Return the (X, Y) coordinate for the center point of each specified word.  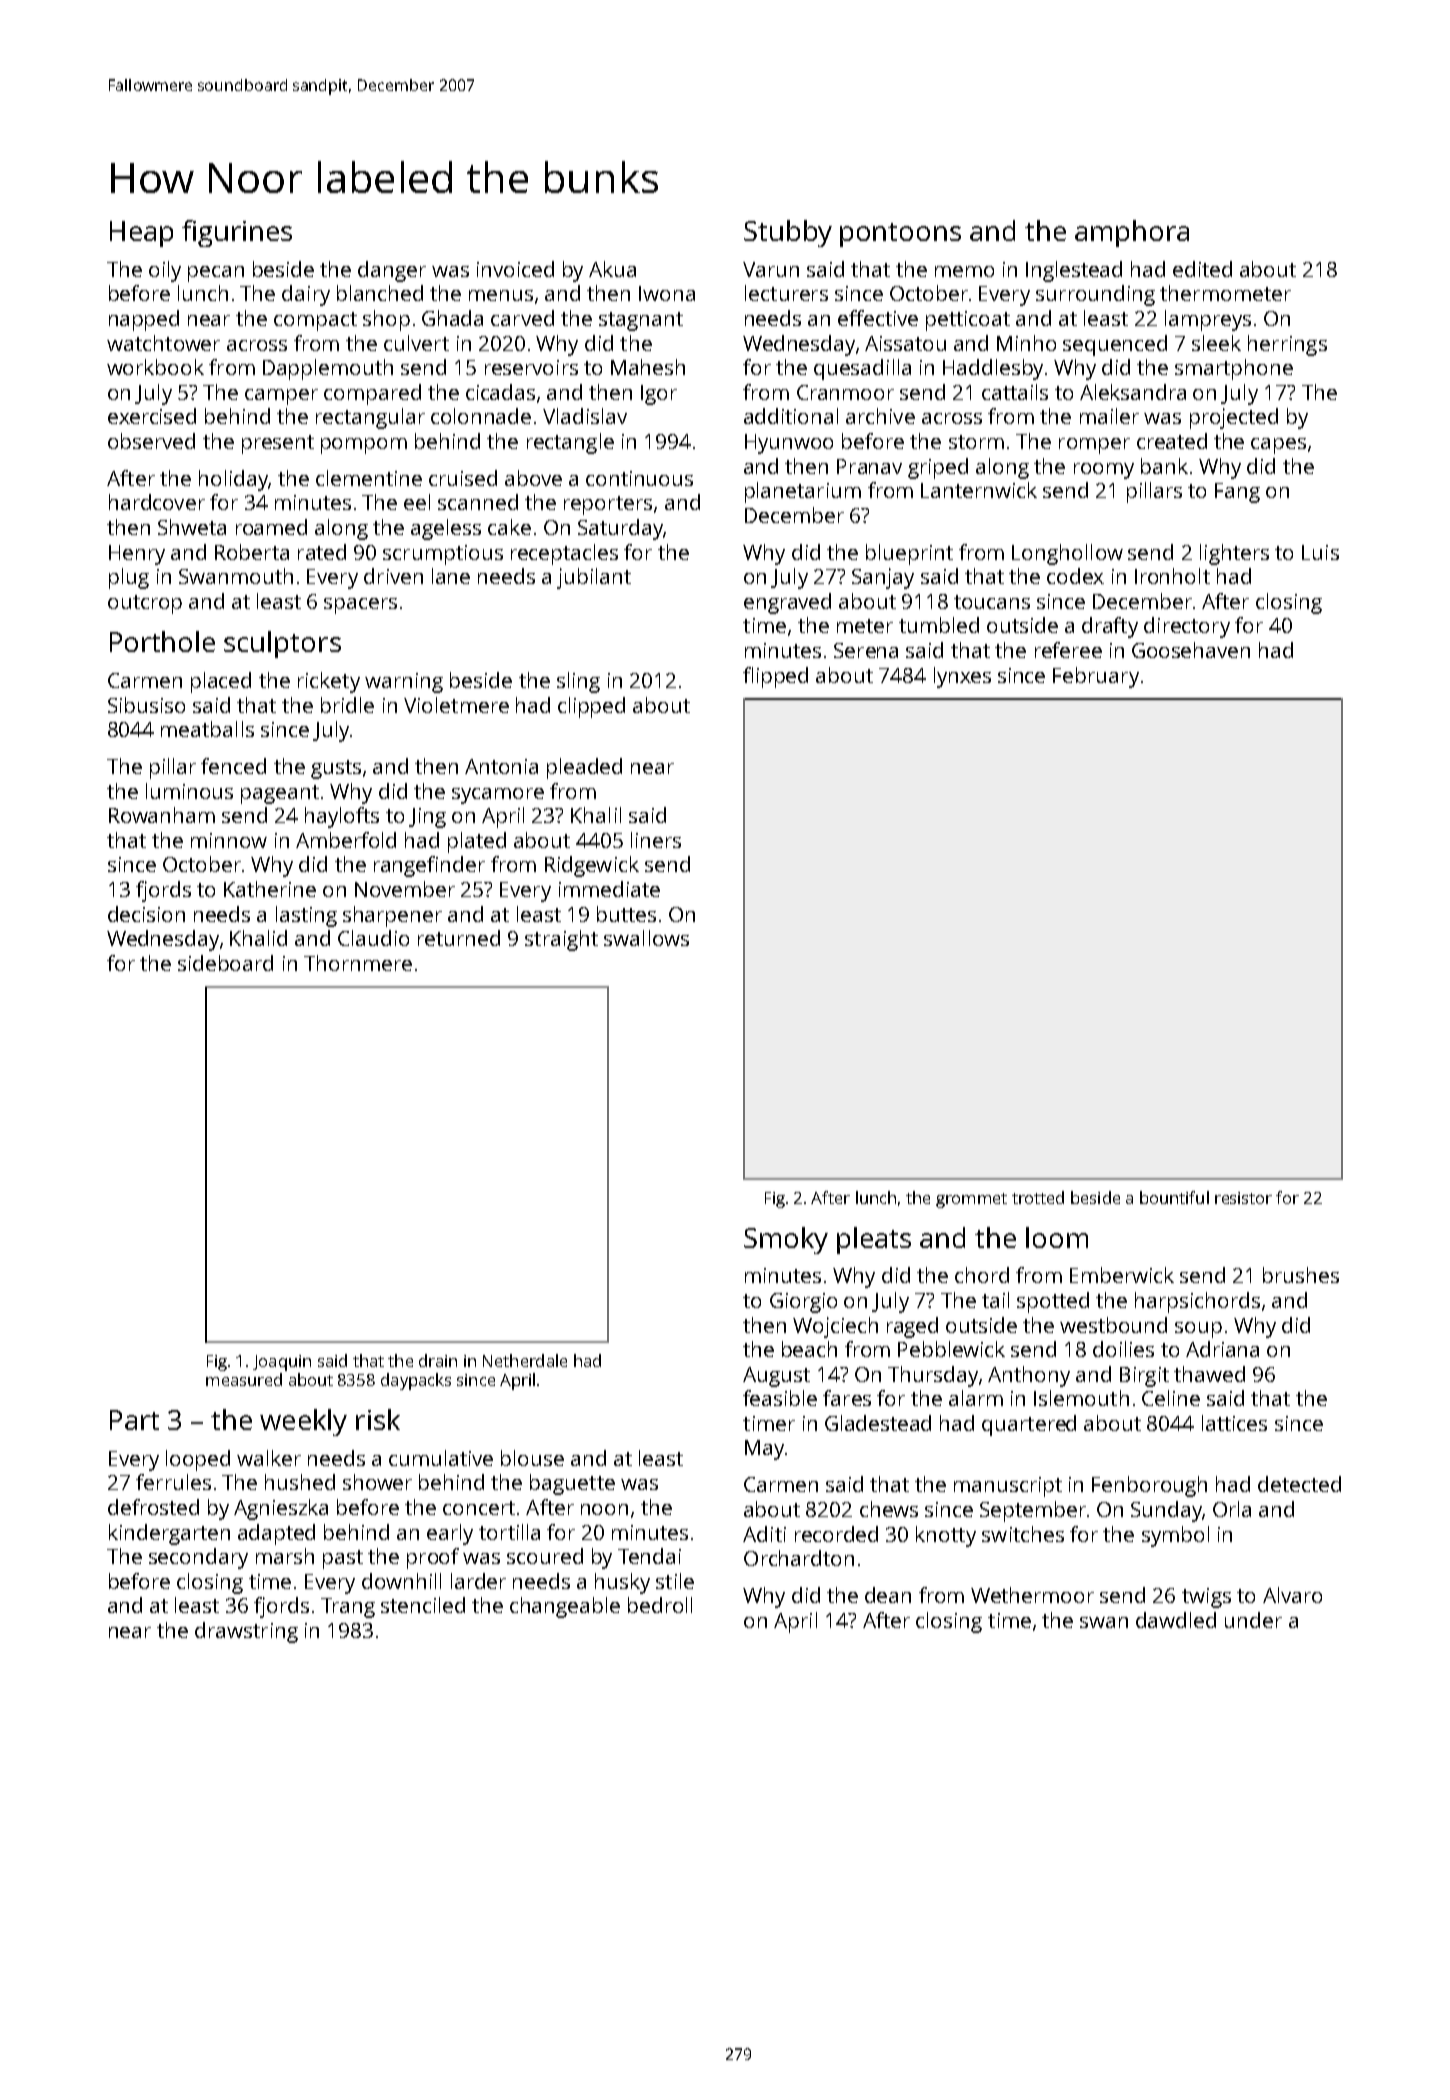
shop (386, 320)
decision (146, 914)
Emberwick (1122, 1275)
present (278, 444)
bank (1164, 466)
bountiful (1174, 1197)
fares (847, 1398)
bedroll (660, 1605)
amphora (1132, 233)
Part (134, 1420)
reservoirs (531, 367)
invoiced (515, 269)
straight (561, 940)
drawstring (246, 1632)
